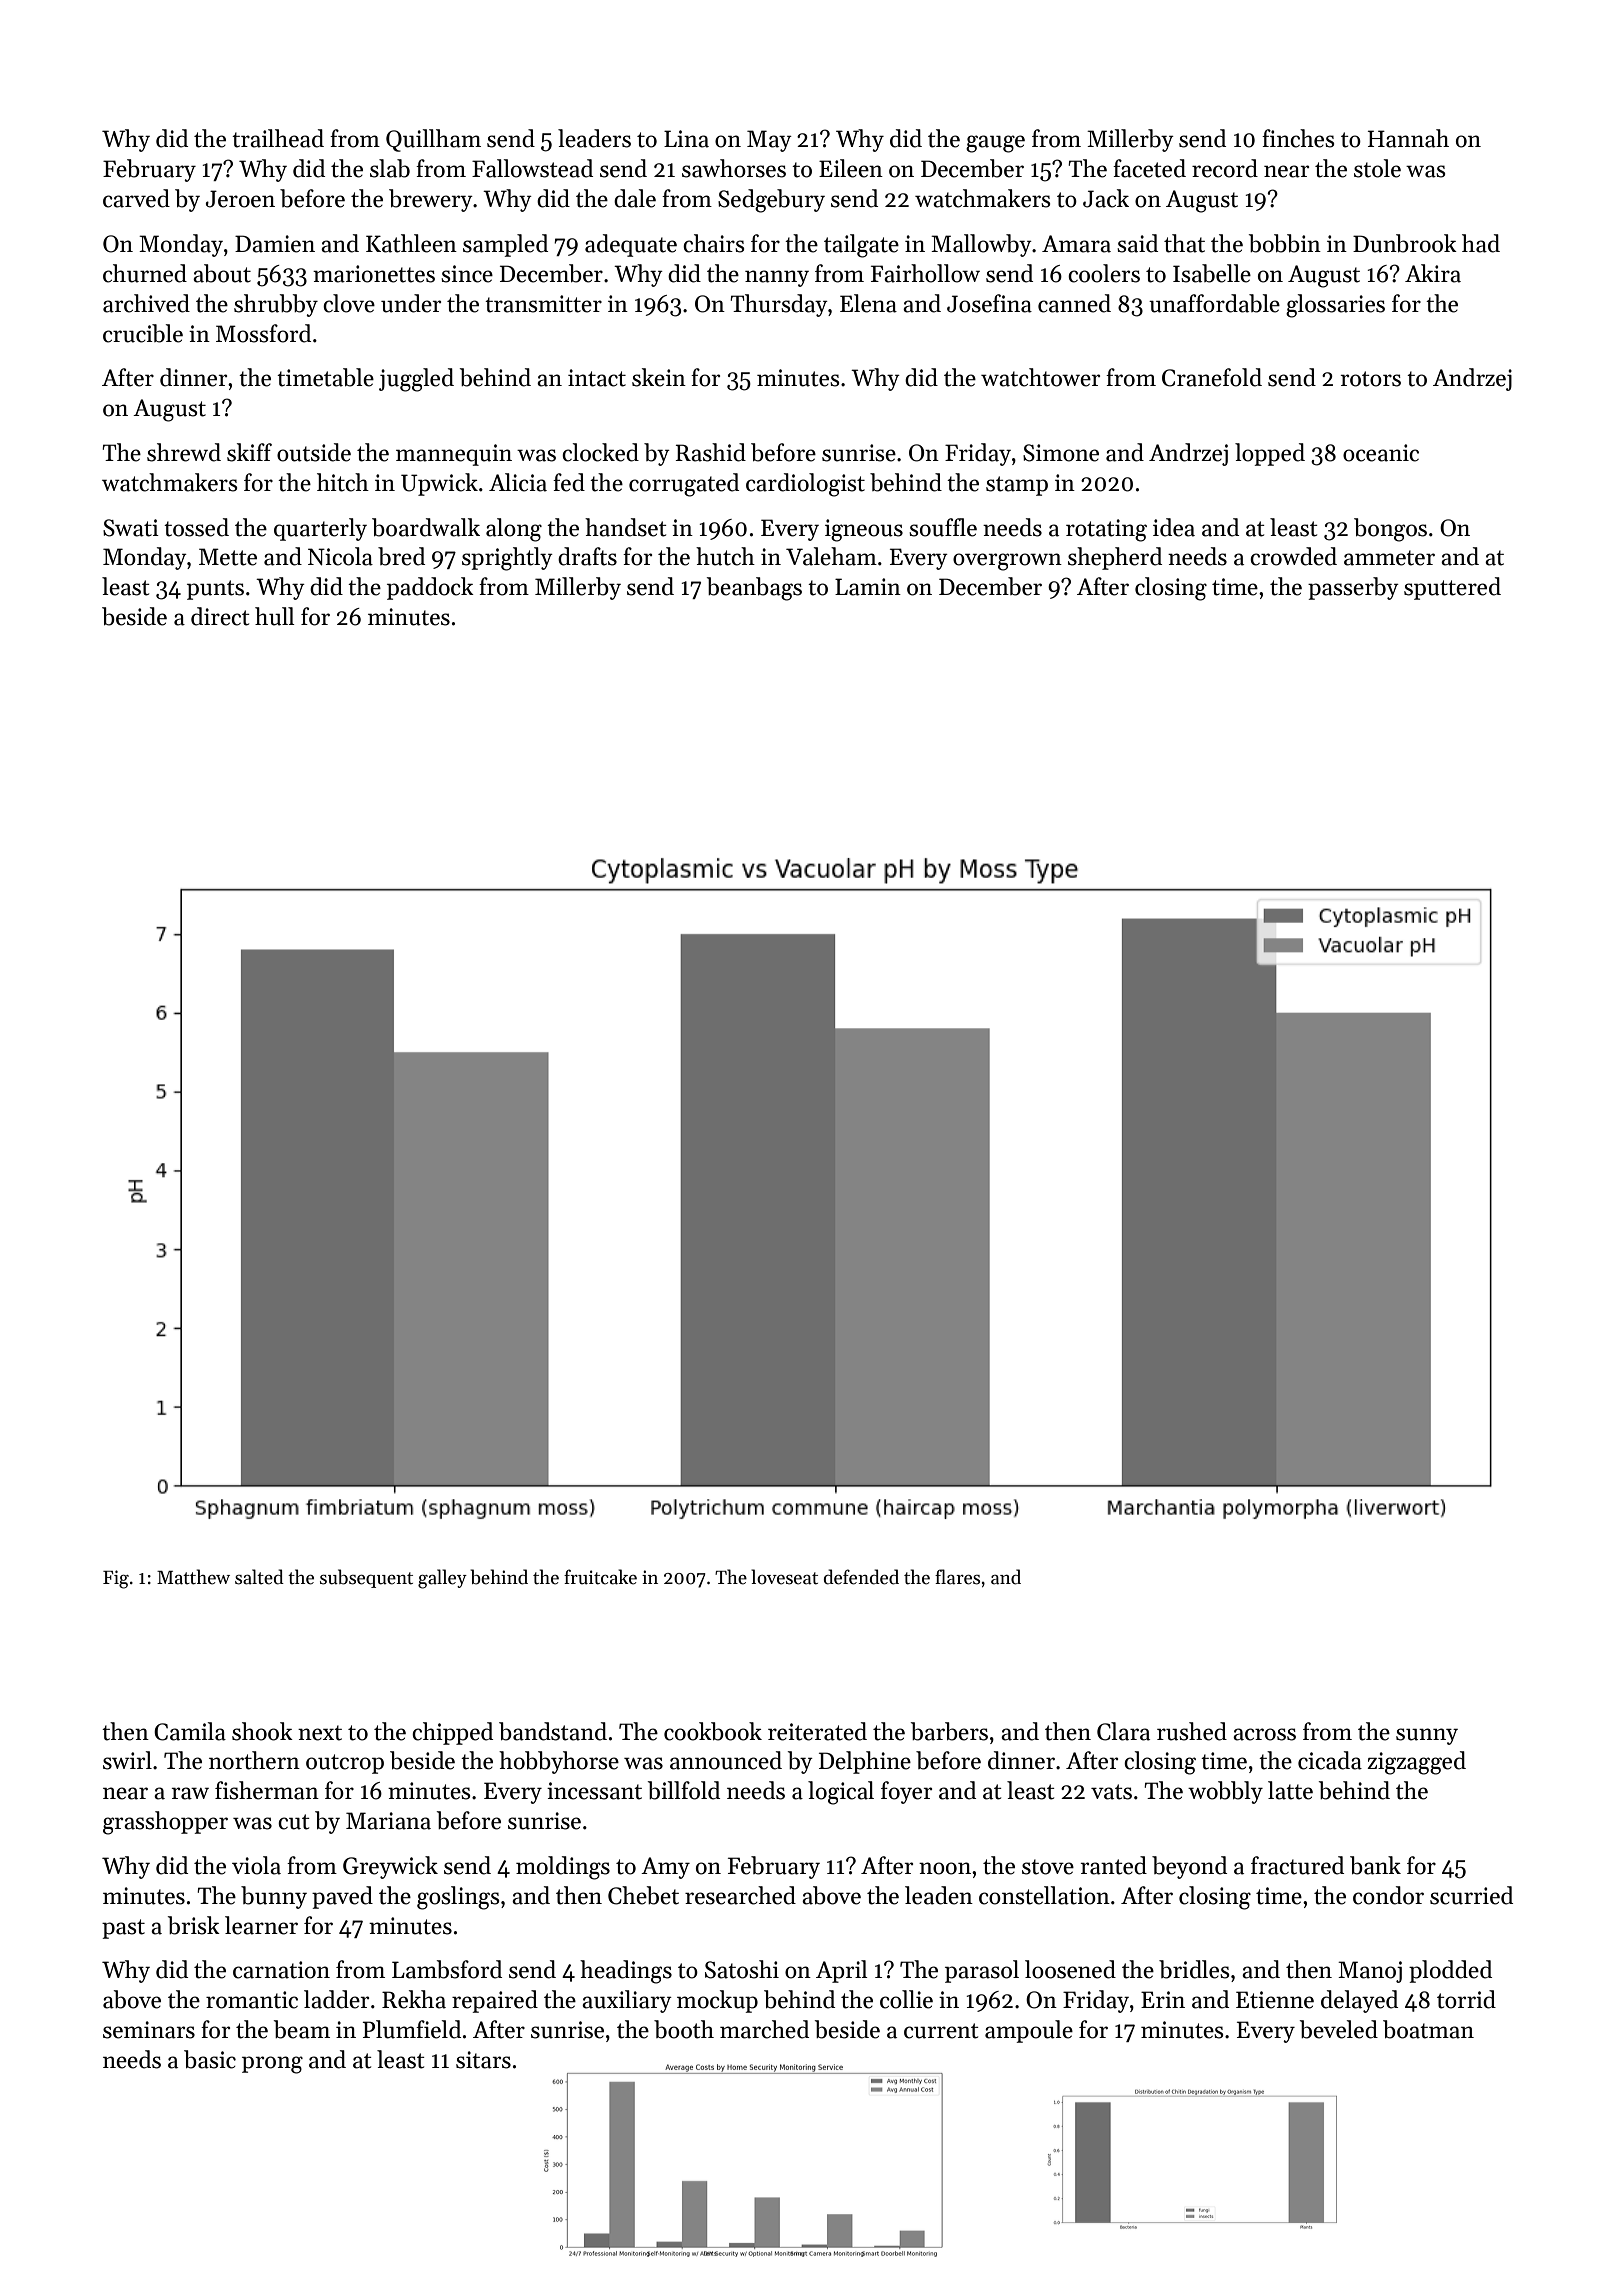 The height and width of the screenshot is (2292, 1620). I want to click on direct, so click(220, 616).
